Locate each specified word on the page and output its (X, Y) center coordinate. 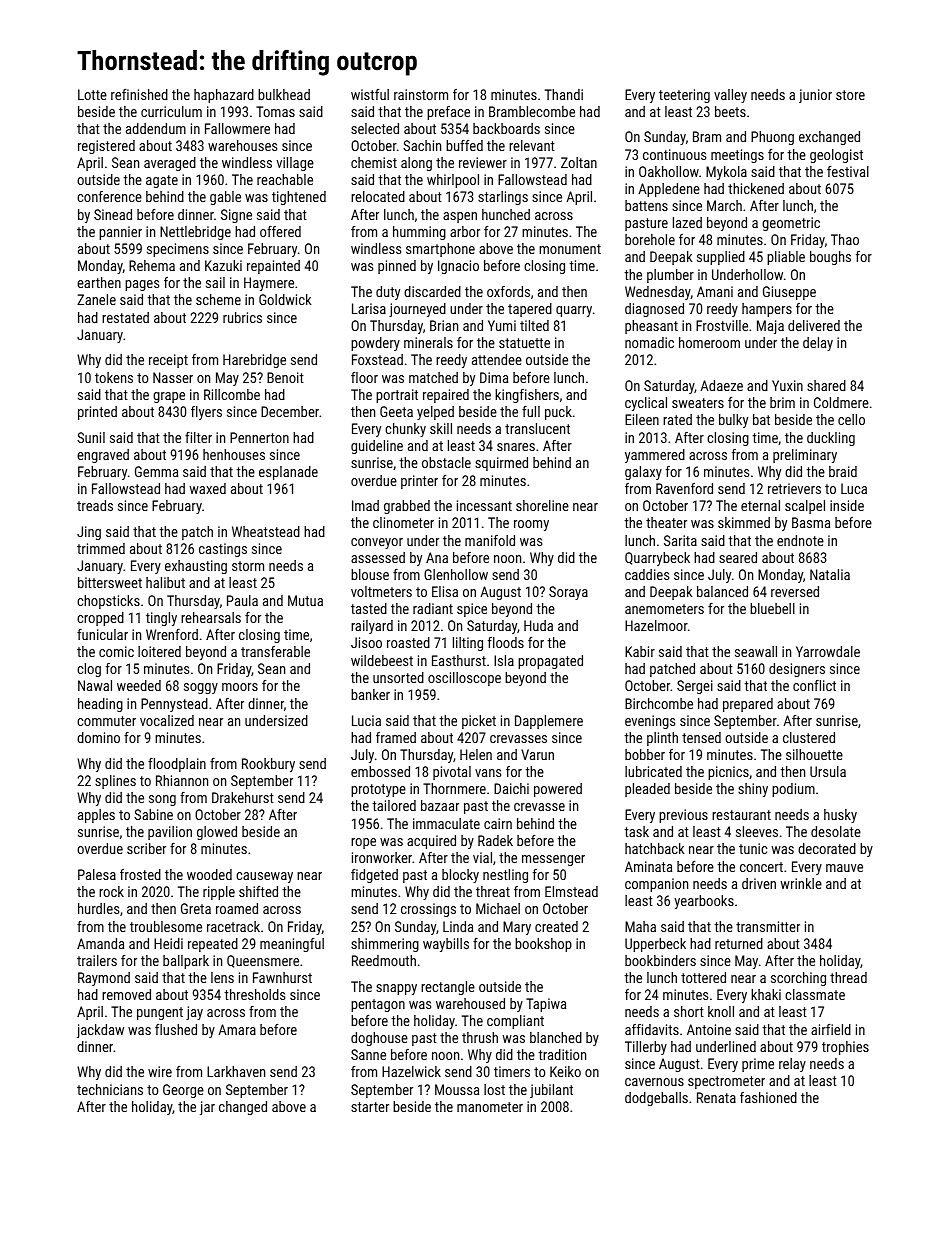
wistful (370, 94)
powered (558, 790)
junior (815, 96)
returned (739, 943)
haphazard (224, 96)
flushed (176, 1029)
